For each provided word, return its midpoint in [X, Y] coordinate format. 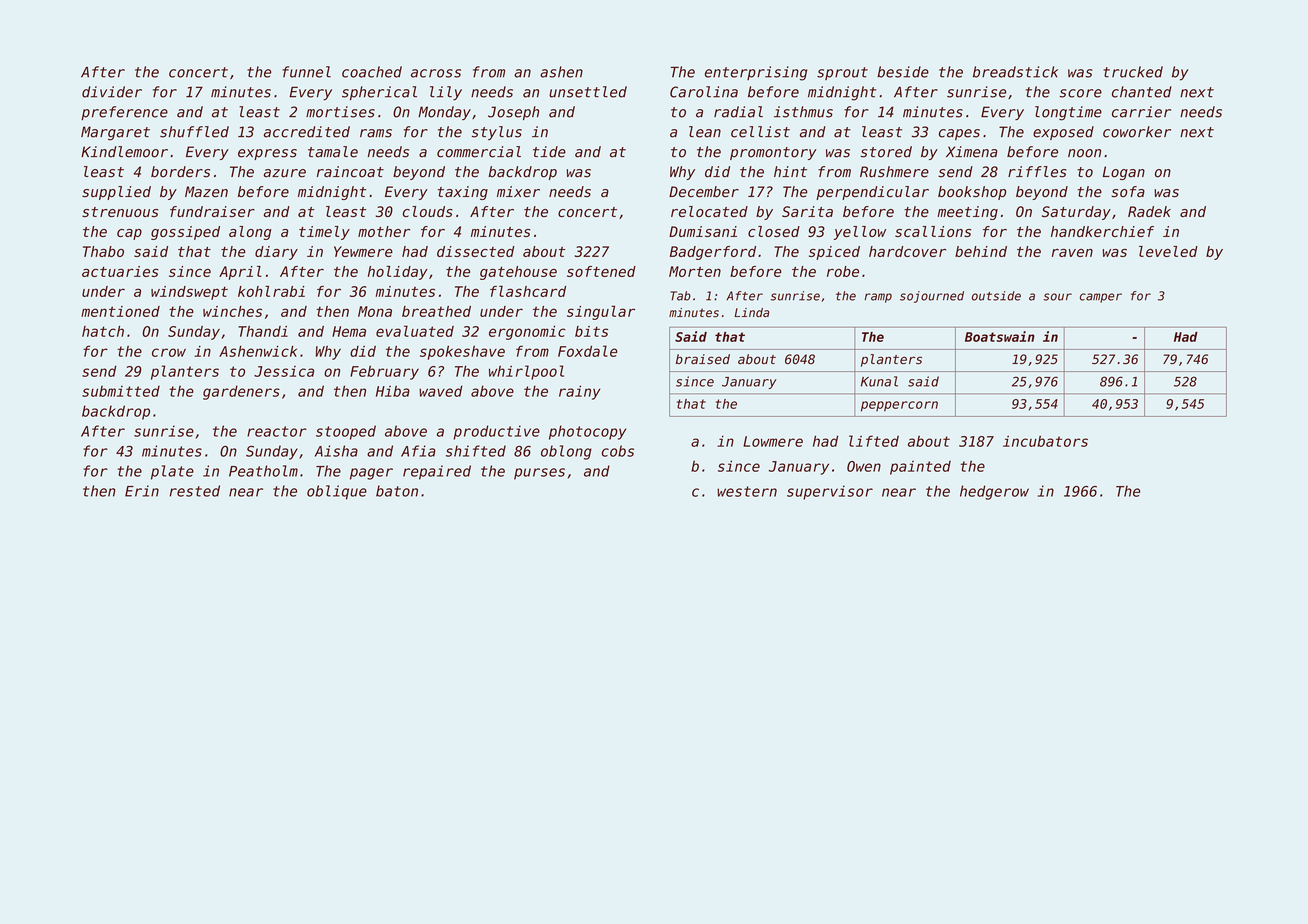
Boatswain [1000, 336]
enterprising [756, 73]
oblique [337, 492]
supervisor [830, 492]
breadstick [1015, 72]
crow [169, 352]
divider [112, 92]
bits [591, 331]
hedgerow [994, 492]
